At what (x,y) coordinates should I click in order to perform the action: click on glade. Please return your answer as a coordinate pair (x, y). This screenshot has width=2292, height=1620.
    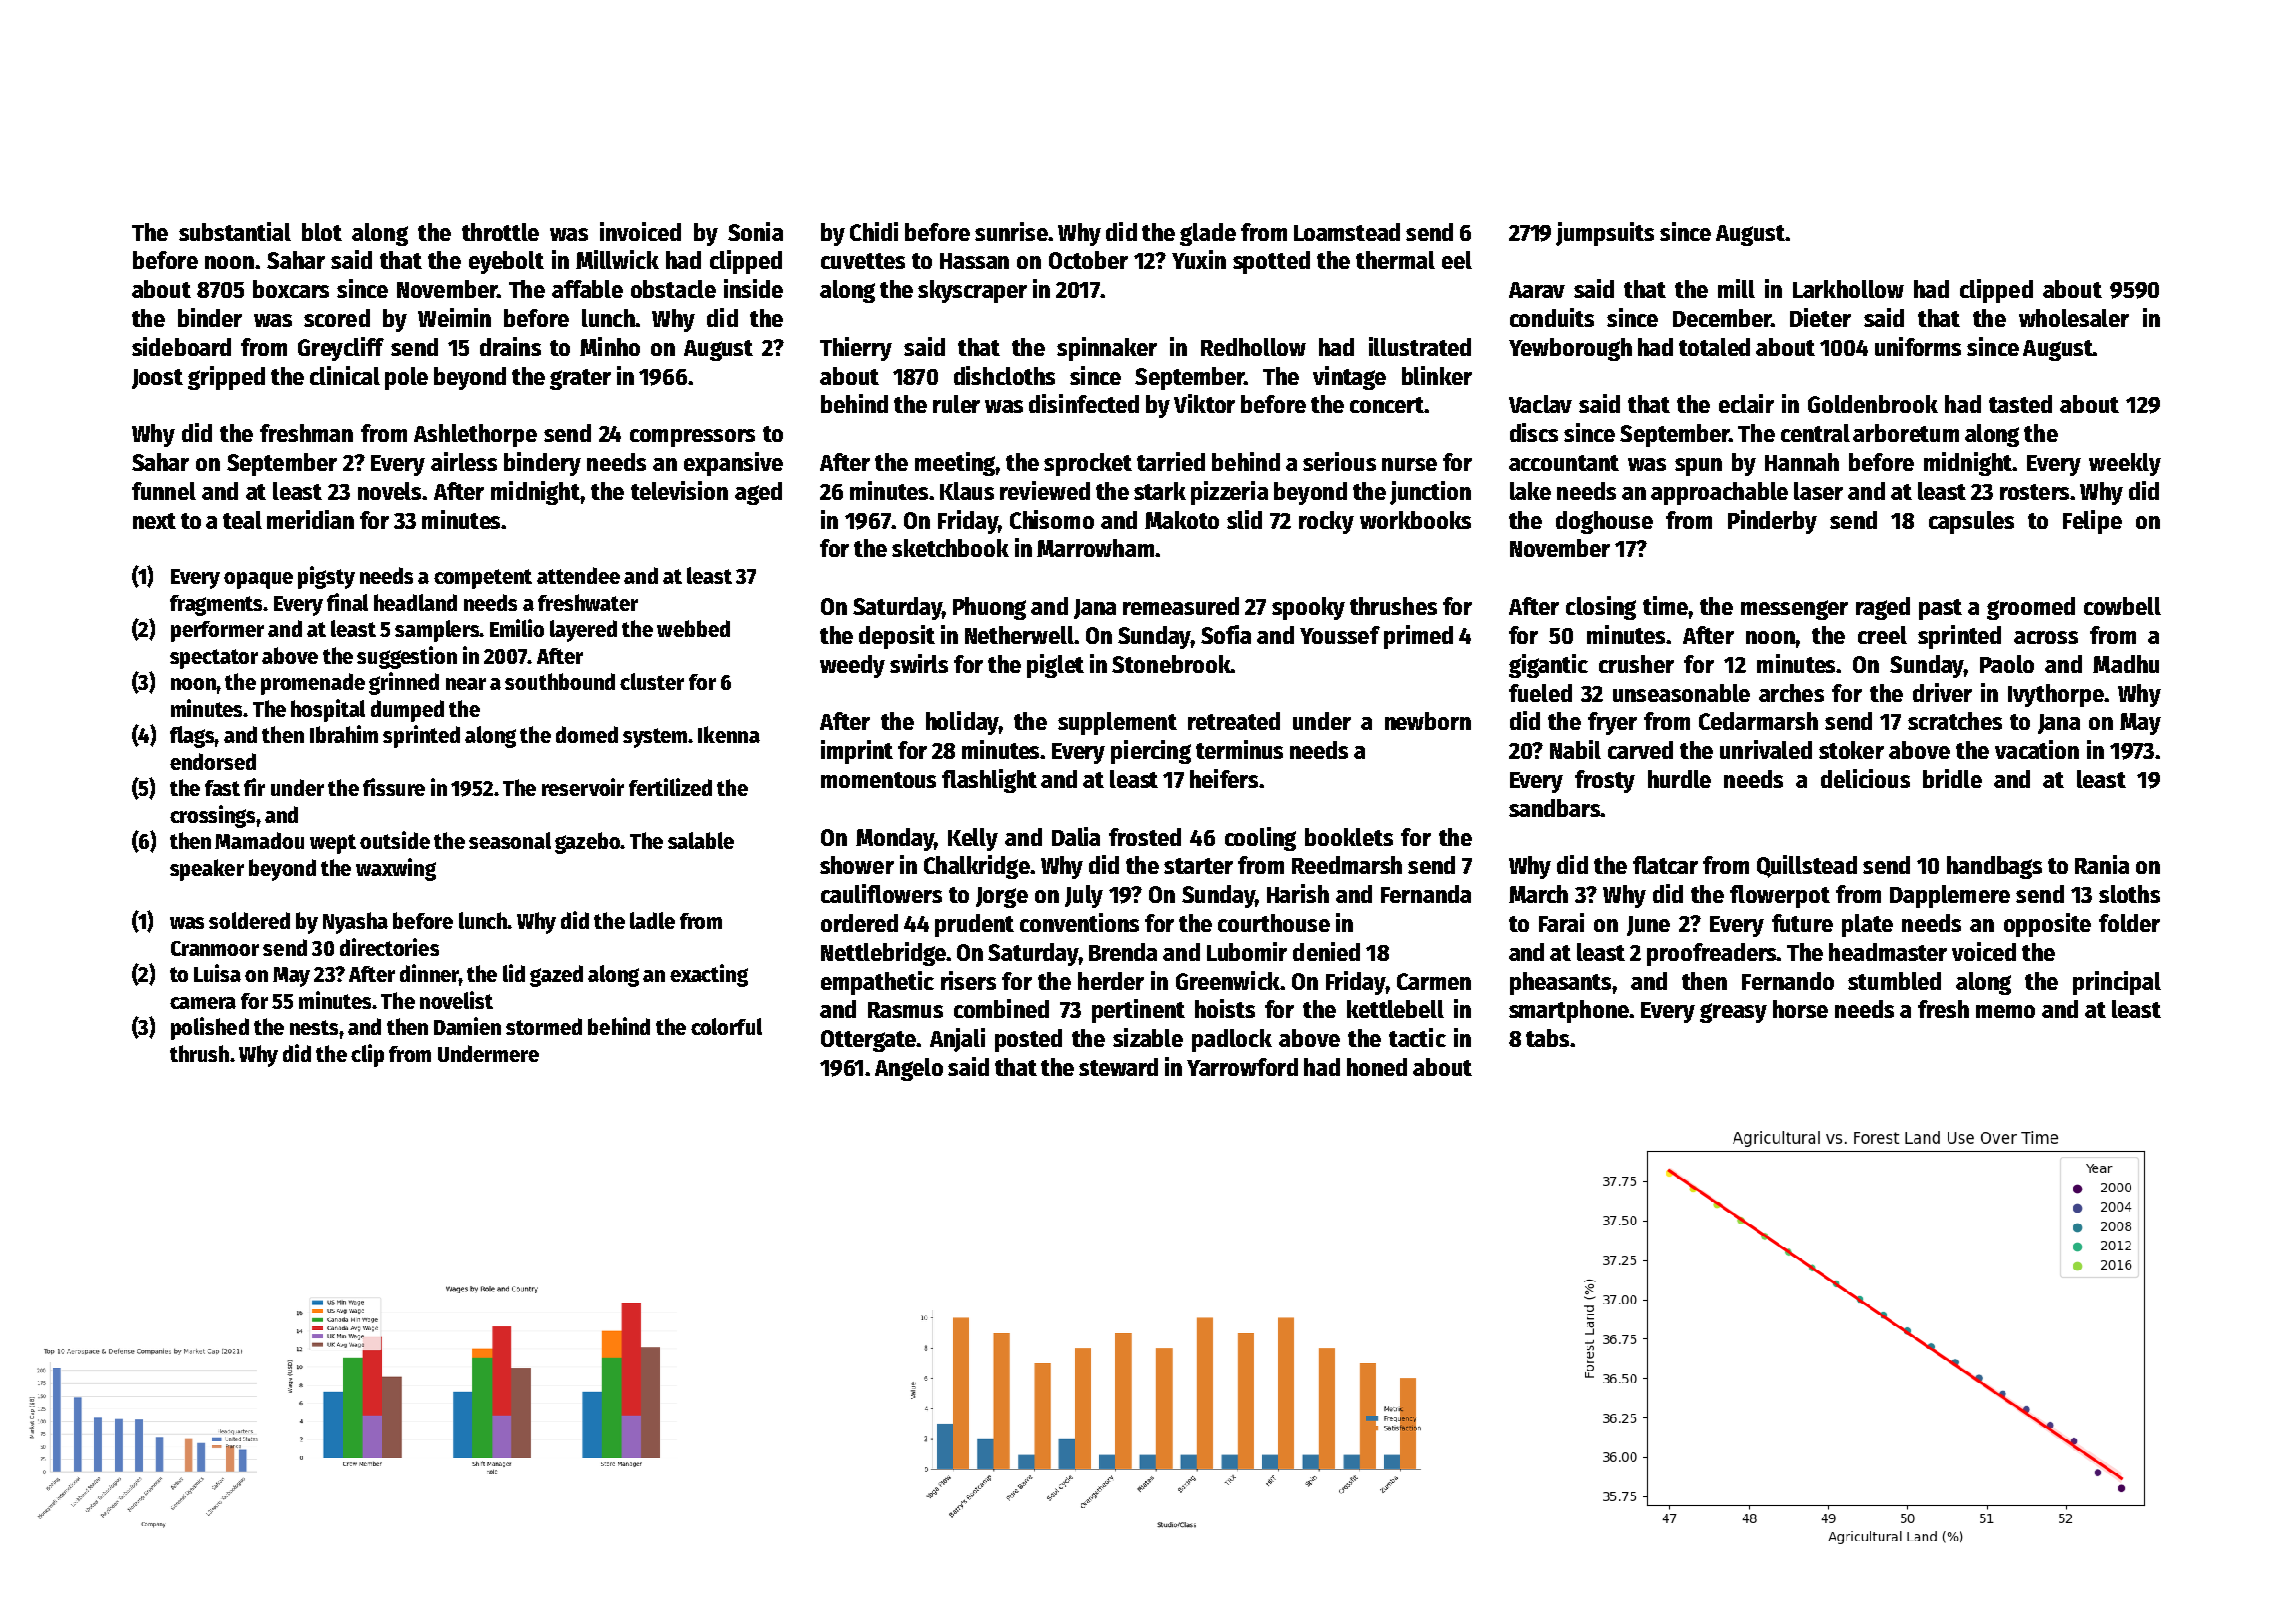
    Looking at the image, I should click on (1208, 234).
